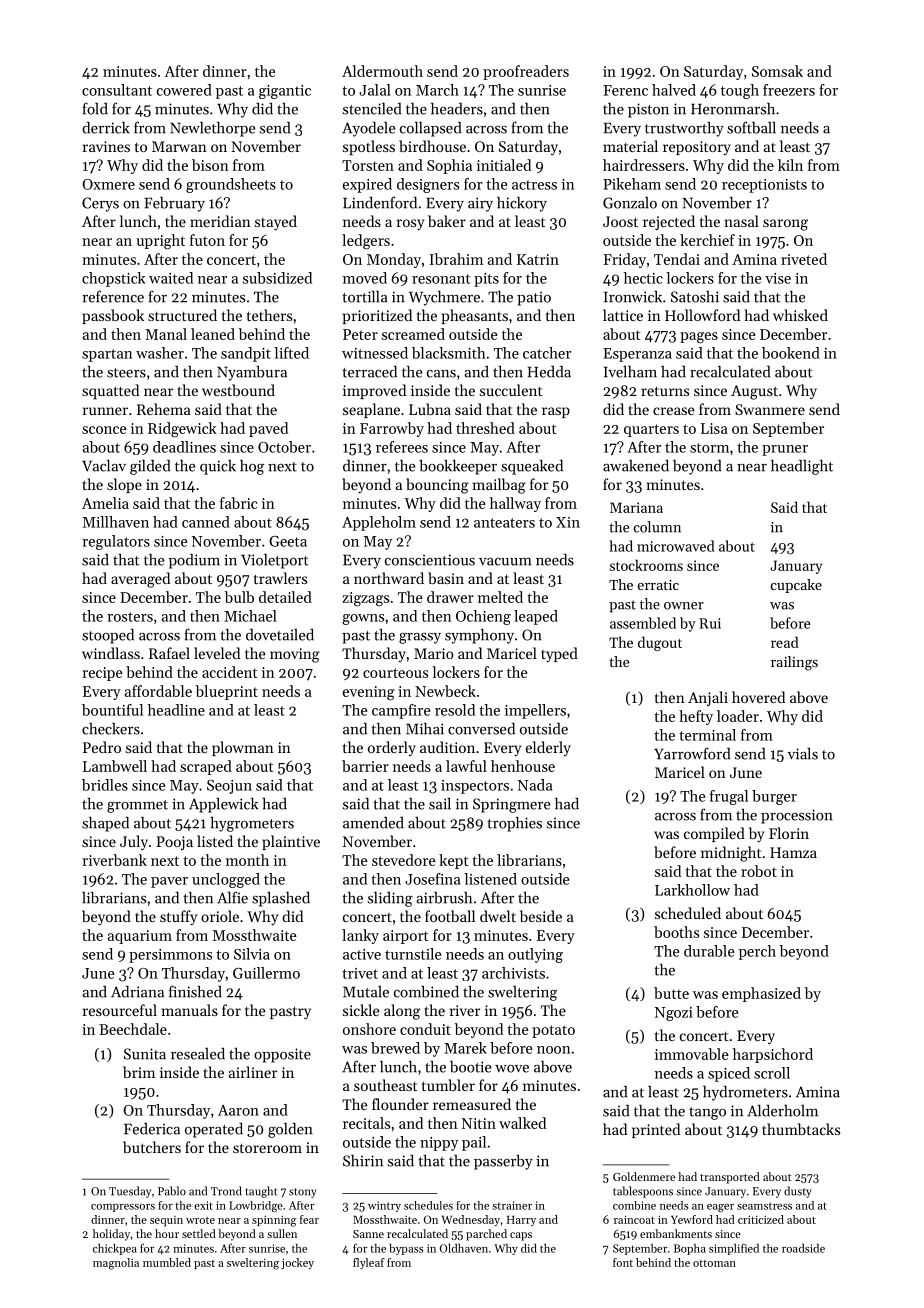 The image size is (924, 1308). I want to click on consultant, so click(117, 90).
